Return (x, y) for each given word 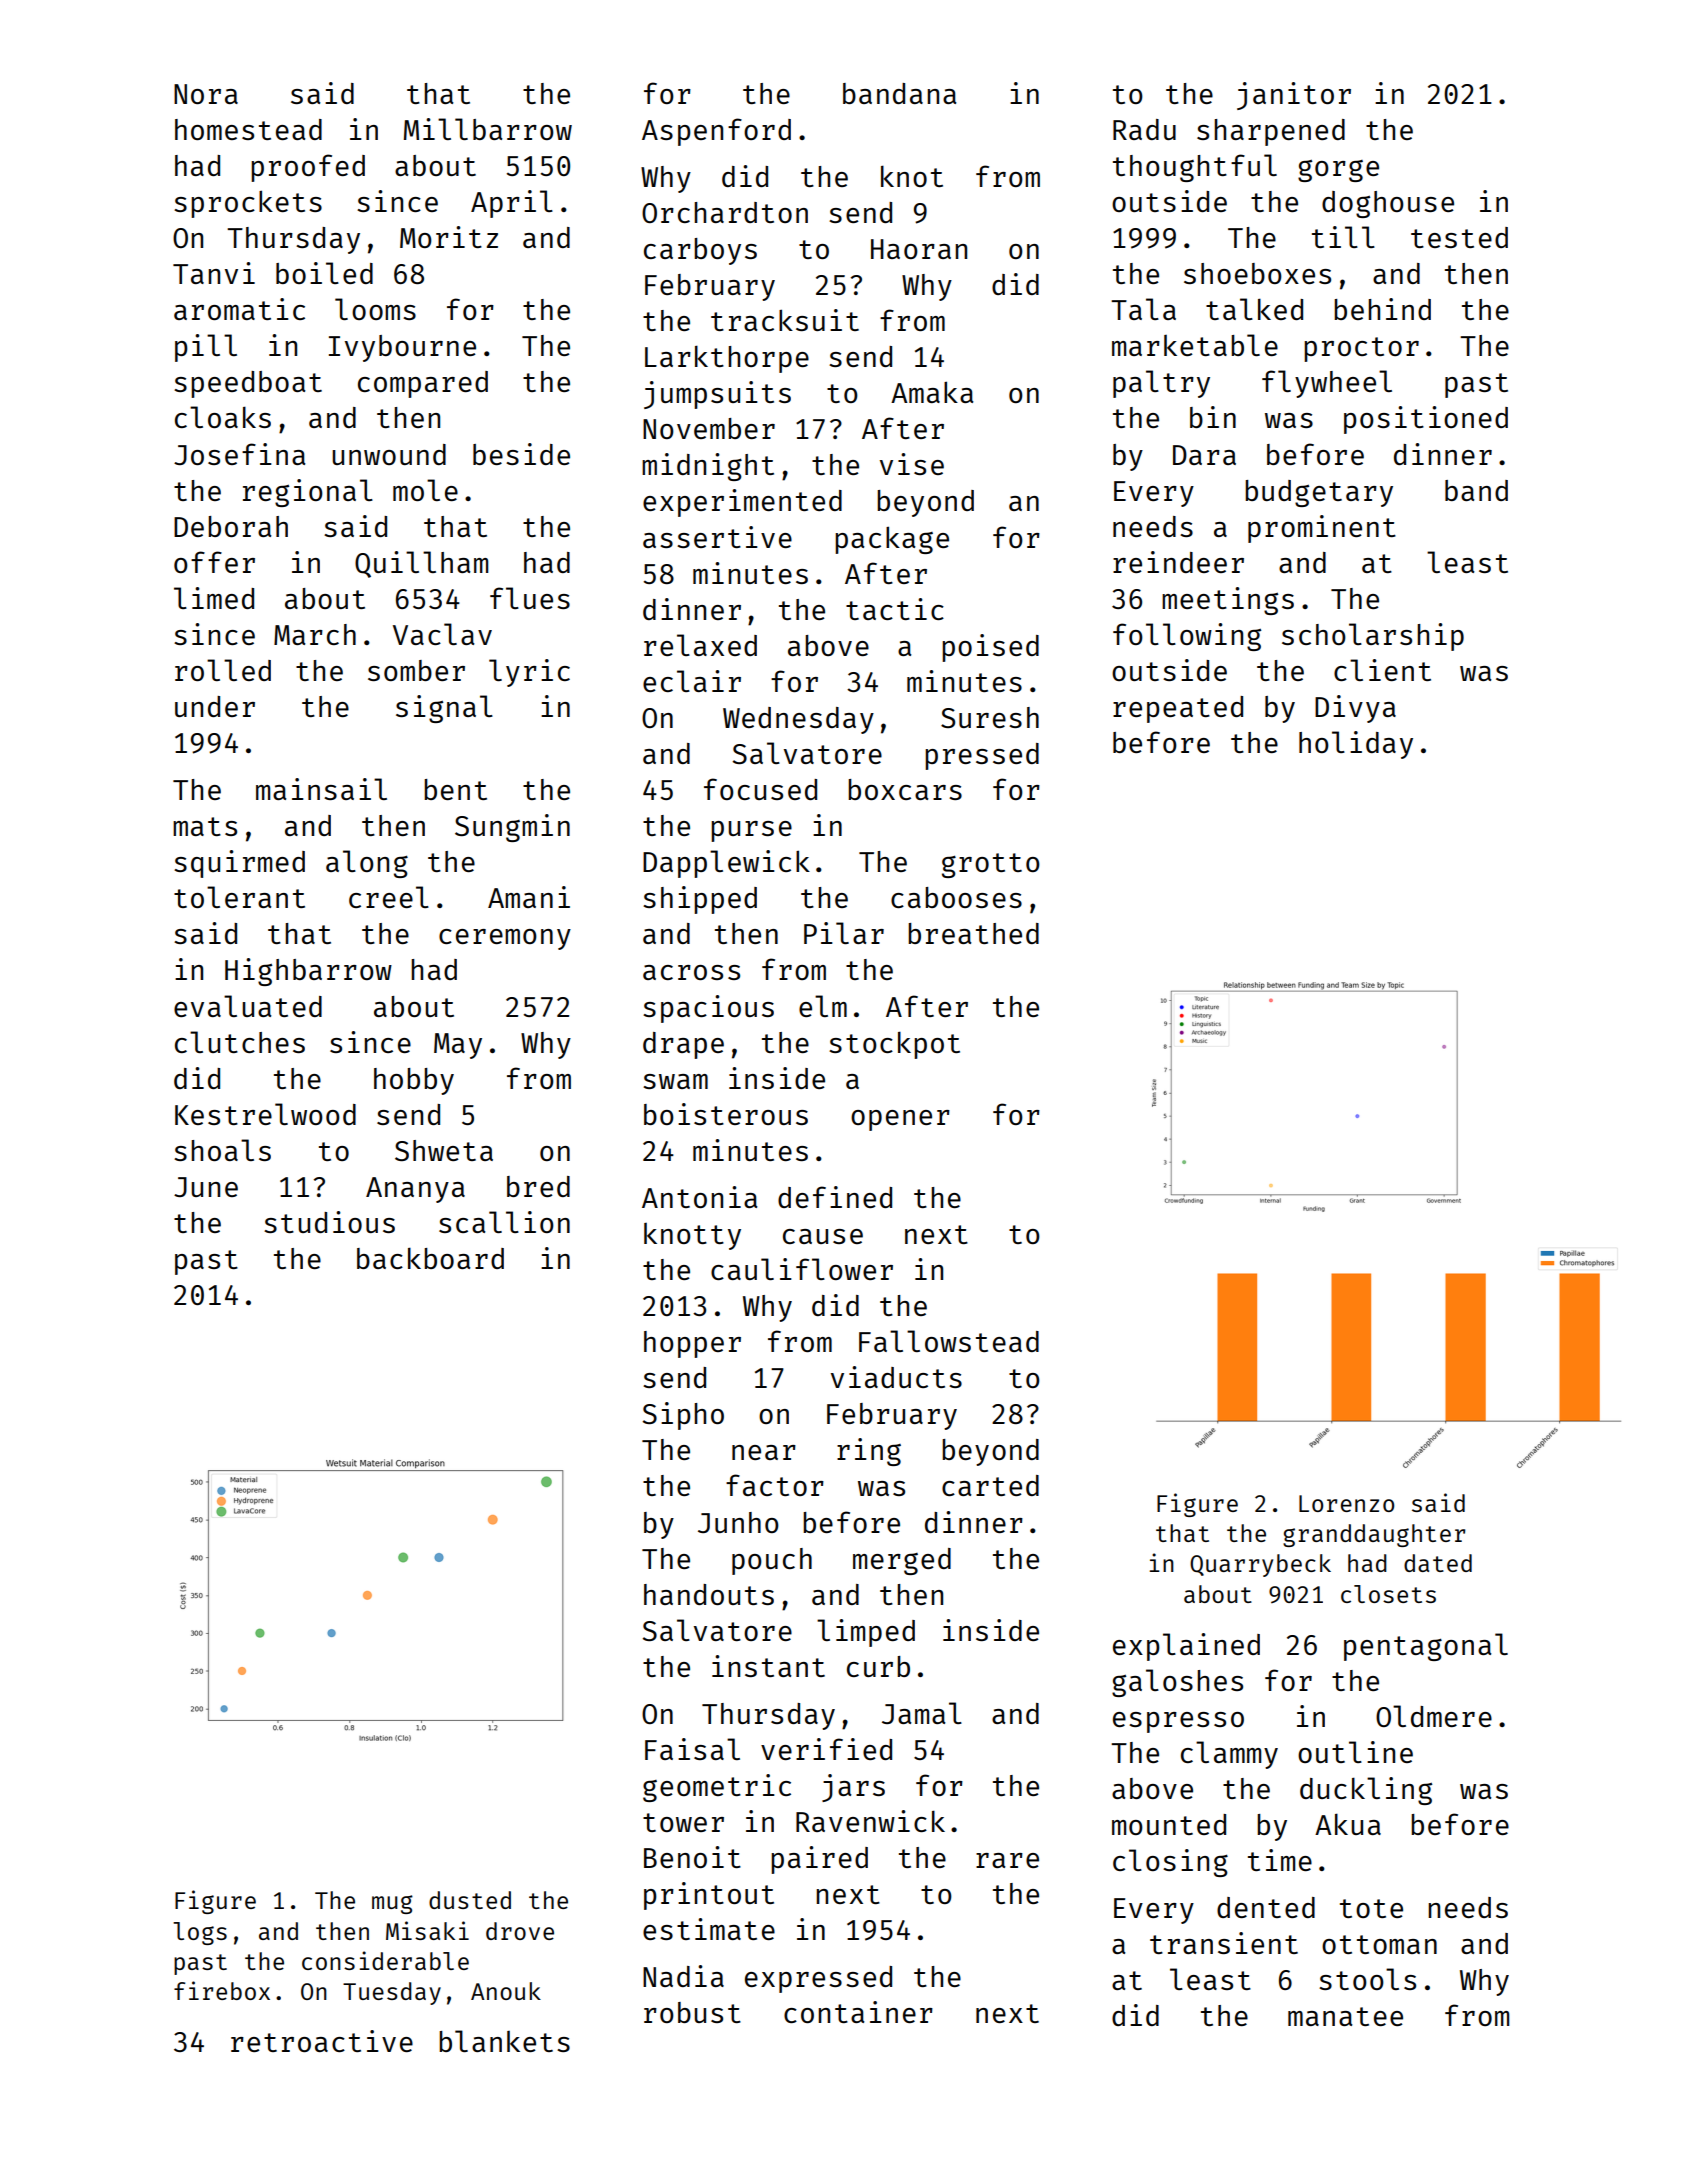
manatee (1345, 2016)
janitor (1294, 96)
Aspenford (716, 132)
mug (392, 1904)
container (858, 2012)
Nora (206, 94)
